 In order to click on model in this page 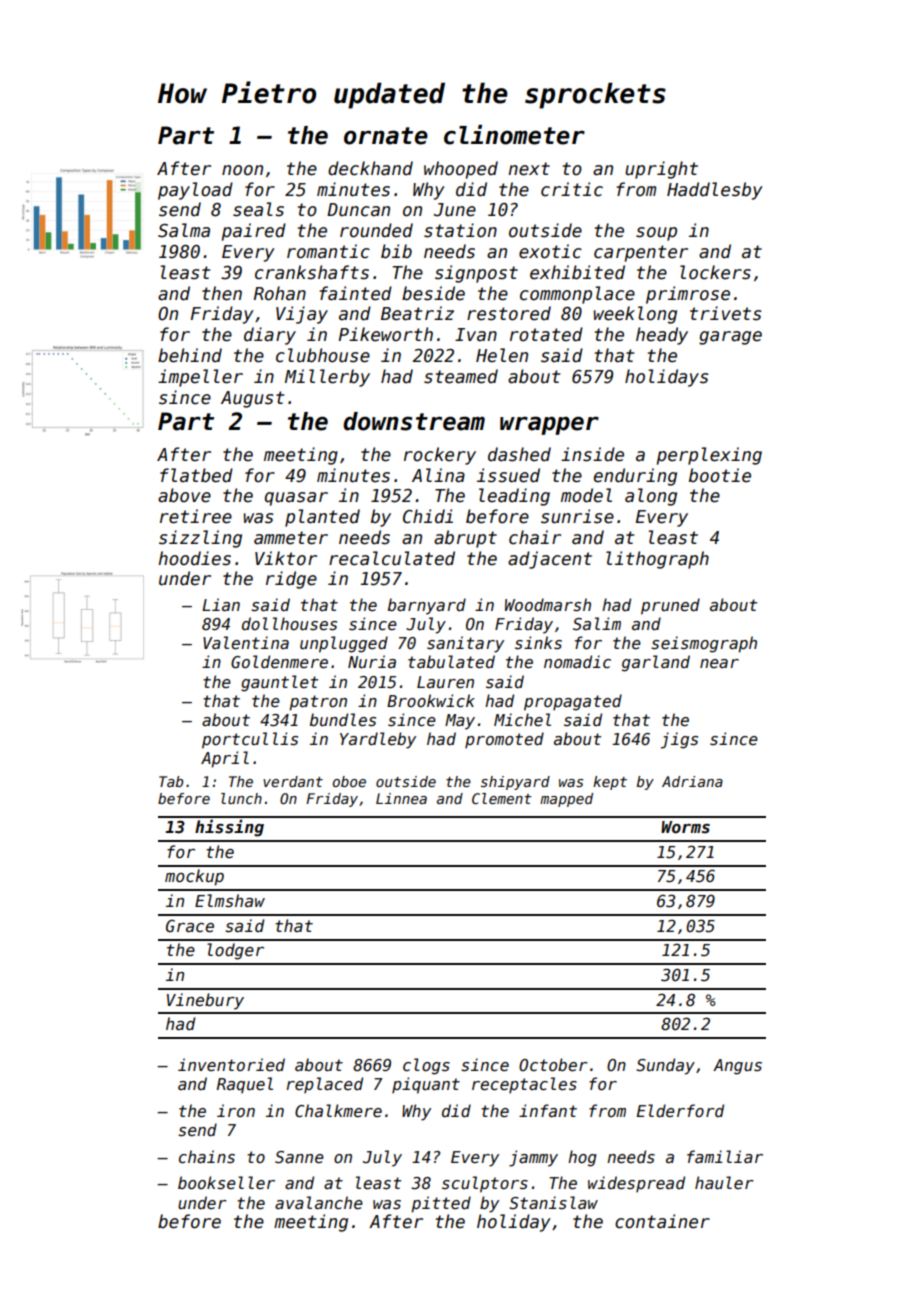, I will do `click(586, 495)`.
